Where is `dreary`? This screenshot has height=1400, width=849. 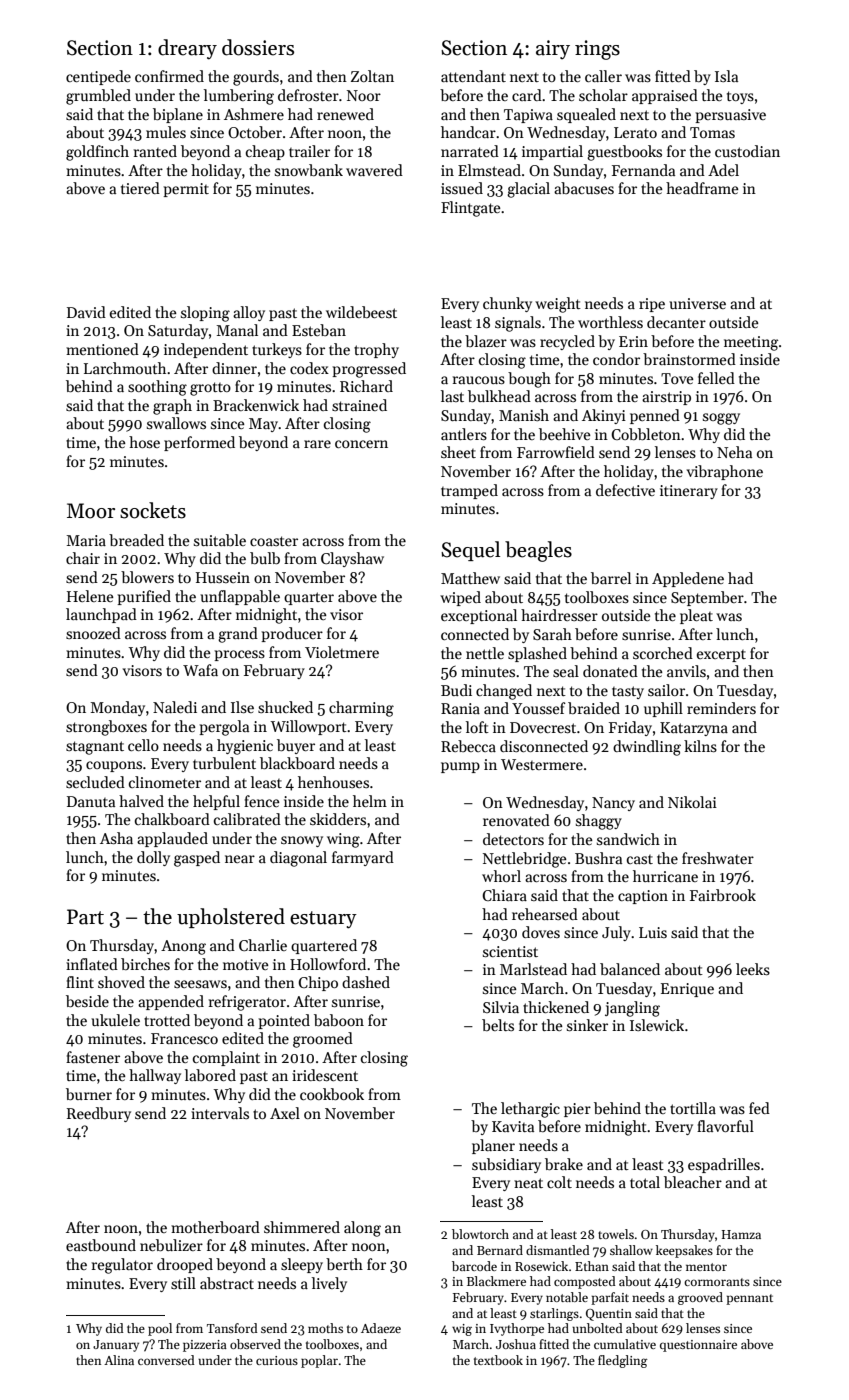
dreary is located at coordinates (187, 49).
